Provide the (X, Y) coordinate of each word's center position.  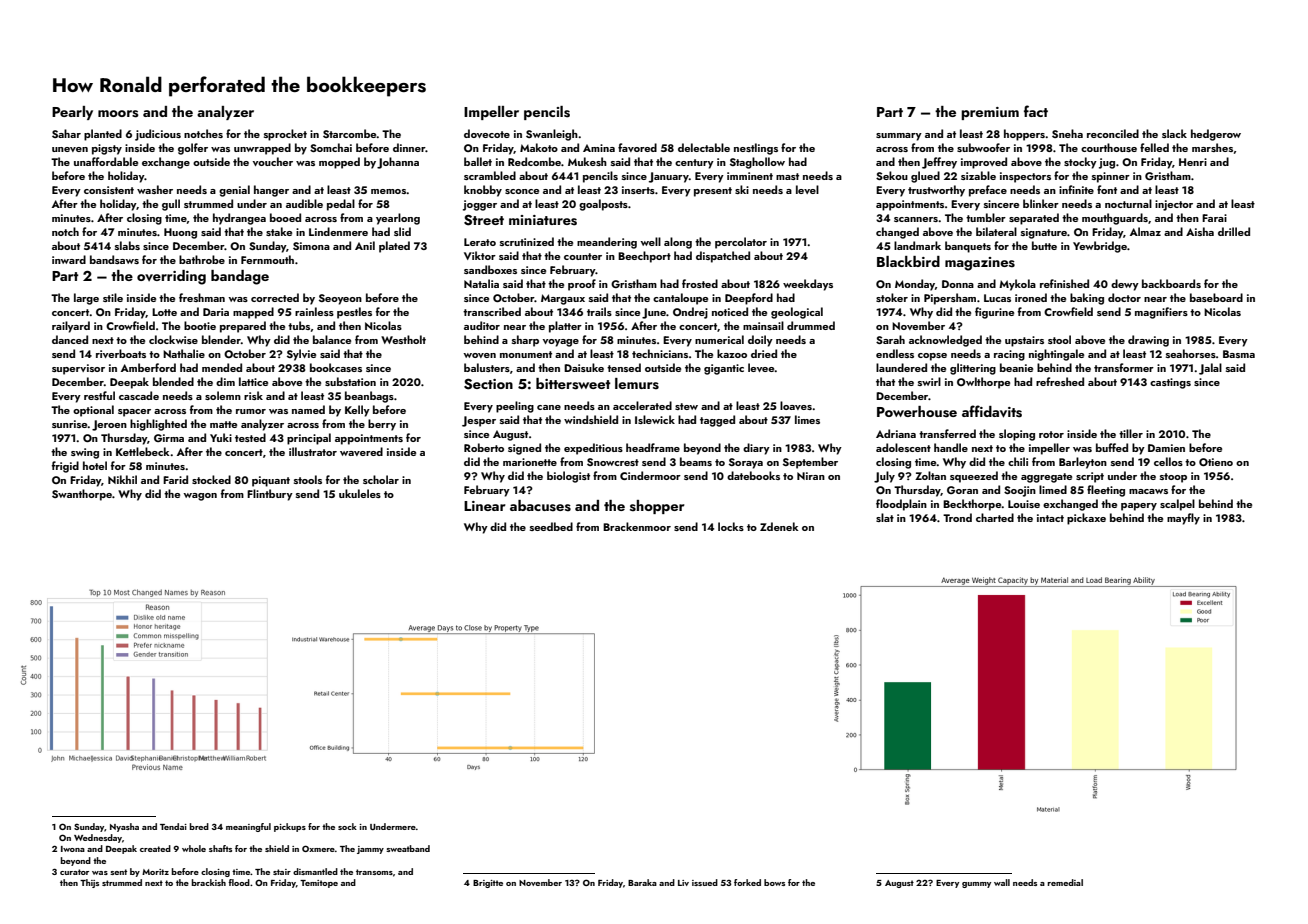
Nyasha (124, 827)
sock (347, 826)
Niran (811, 476)
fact (1036, 111)
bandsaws (114, 259)
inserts (638, 190)
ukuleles (360, 493)
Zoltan (930, 475)
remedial (1065, 882)
